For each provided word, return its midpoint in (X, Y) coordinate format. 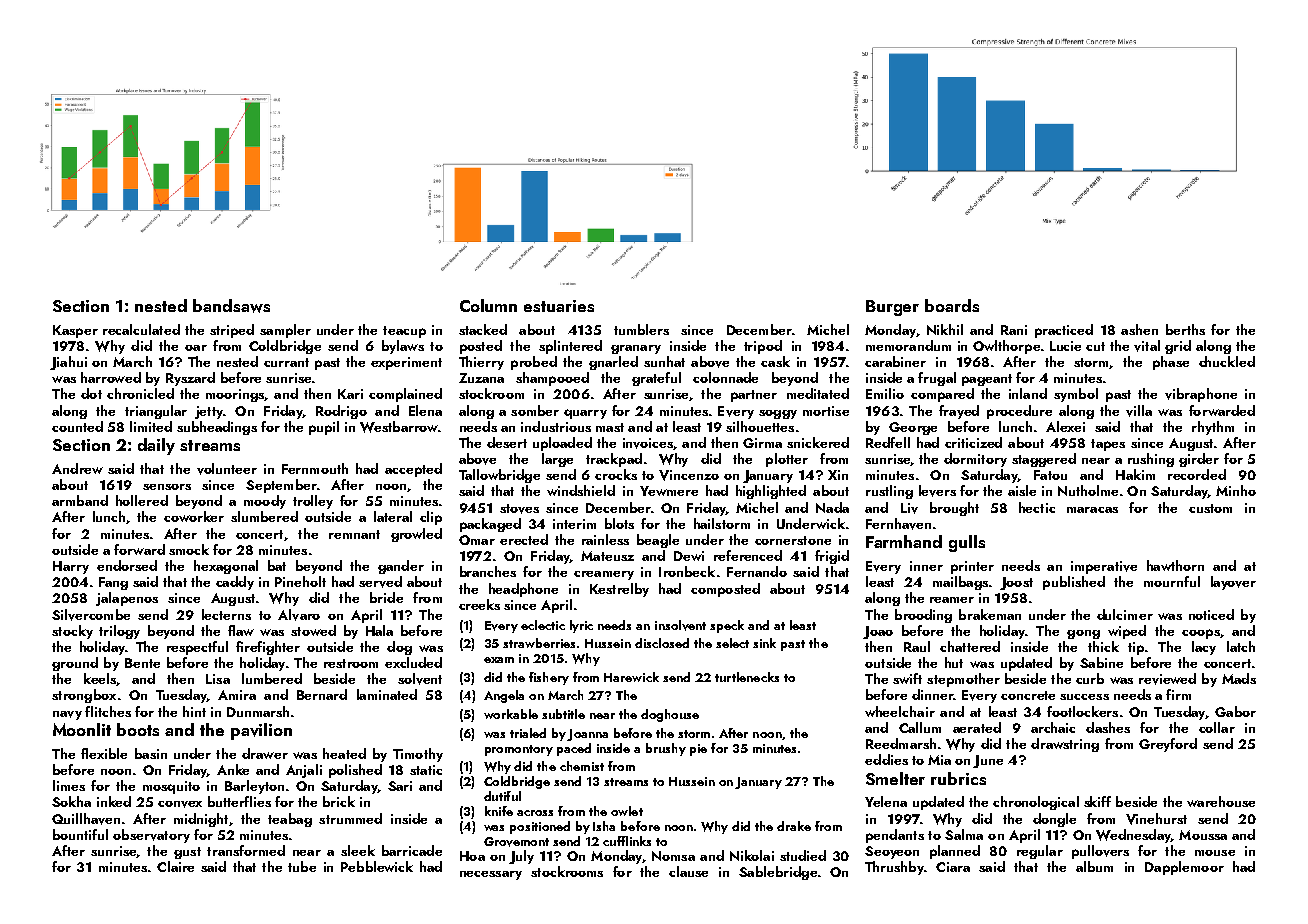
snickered (818, 442)
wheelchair (900, 711)
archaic (1053, 727)
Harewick (631, 677)
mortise (826, 411)
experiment (406, 363)
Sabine (1101, 662)
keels (100, 679)
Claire (175, 866)
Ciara (953, 867)
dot (91, 393)
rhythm (1213, 428)
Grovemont (516, 842)
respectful (197, 648)
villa (1139, 411)
